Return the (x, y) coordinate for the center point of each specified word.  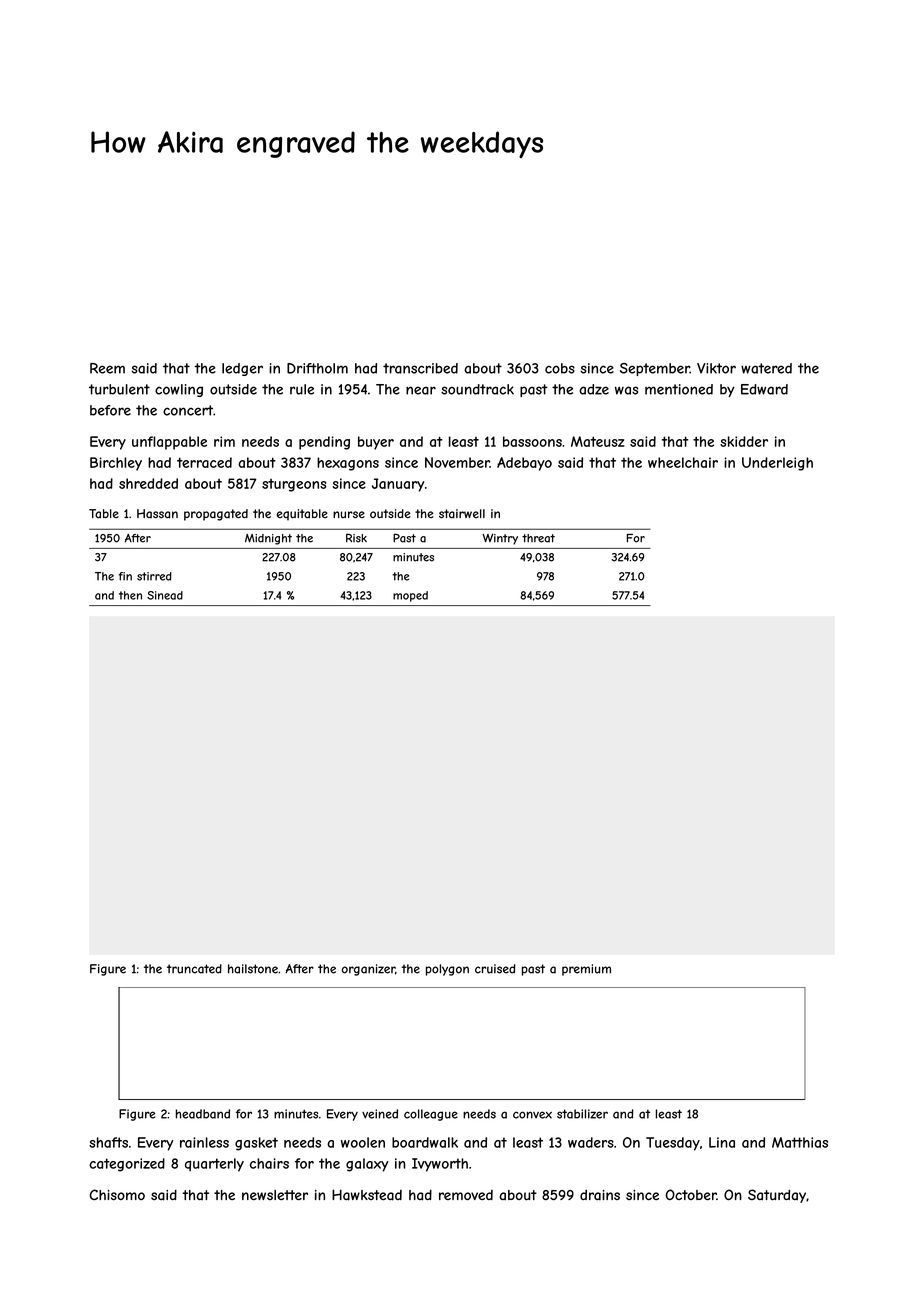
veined (380, 1114)
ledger (242, 369)
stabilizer (582, 1114)
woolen (363, 1142)
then (130, 595)
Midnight (268, 539)
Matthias (800, 1142)
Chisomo (117, 1194)
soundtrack (477, 389)
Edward (764, 389)
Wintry (500, 539)
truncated (194, 969)
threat (538, 538)
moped (410, 596)
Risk (356, 538)
